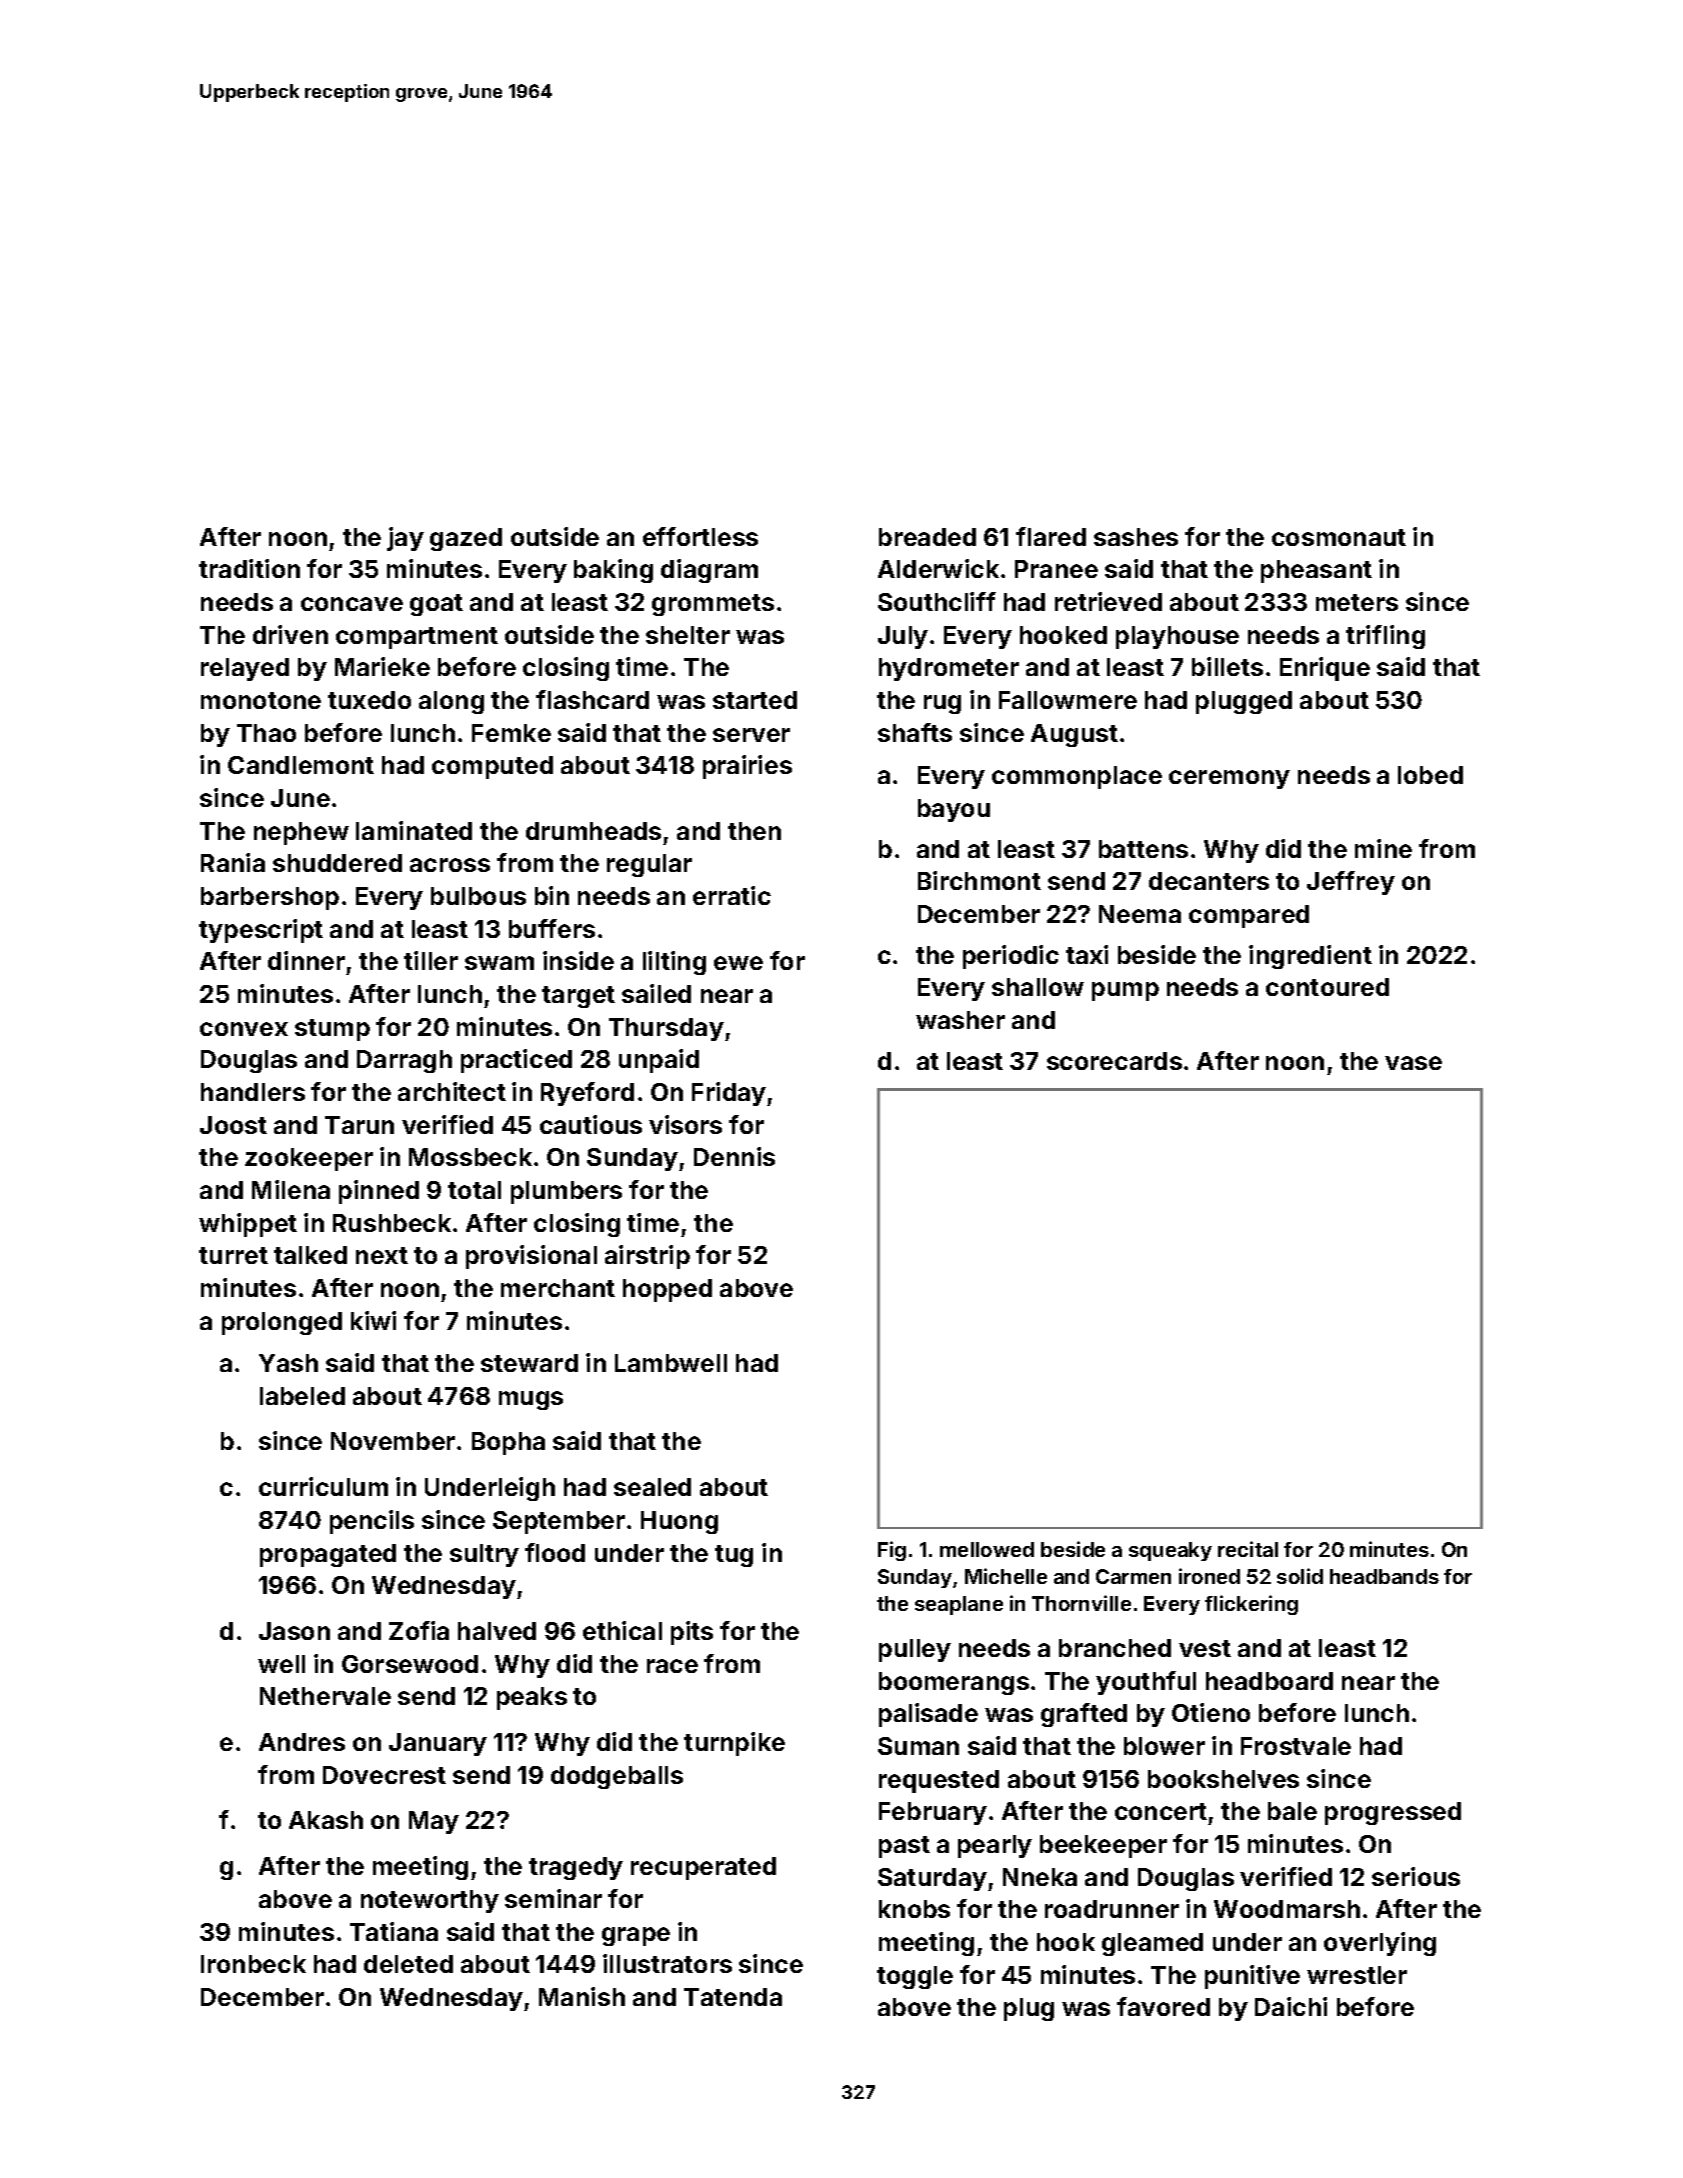 The width and height of the document is (1683, 2178). I want to click on Ironbeck, so click(253, 1964).
